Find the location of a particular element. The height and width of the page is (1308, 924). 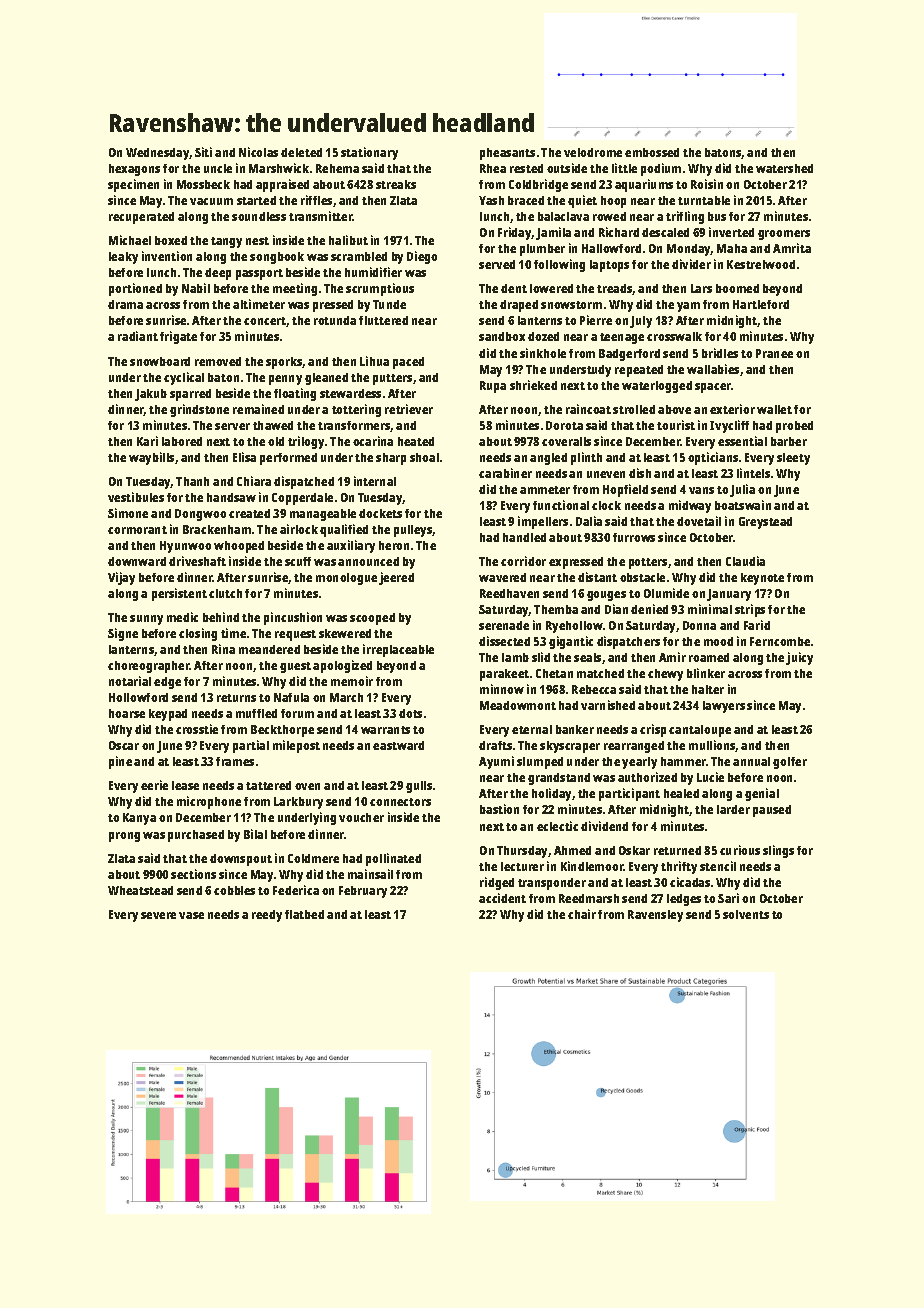

embossed is located at coordinates (652, 152).
